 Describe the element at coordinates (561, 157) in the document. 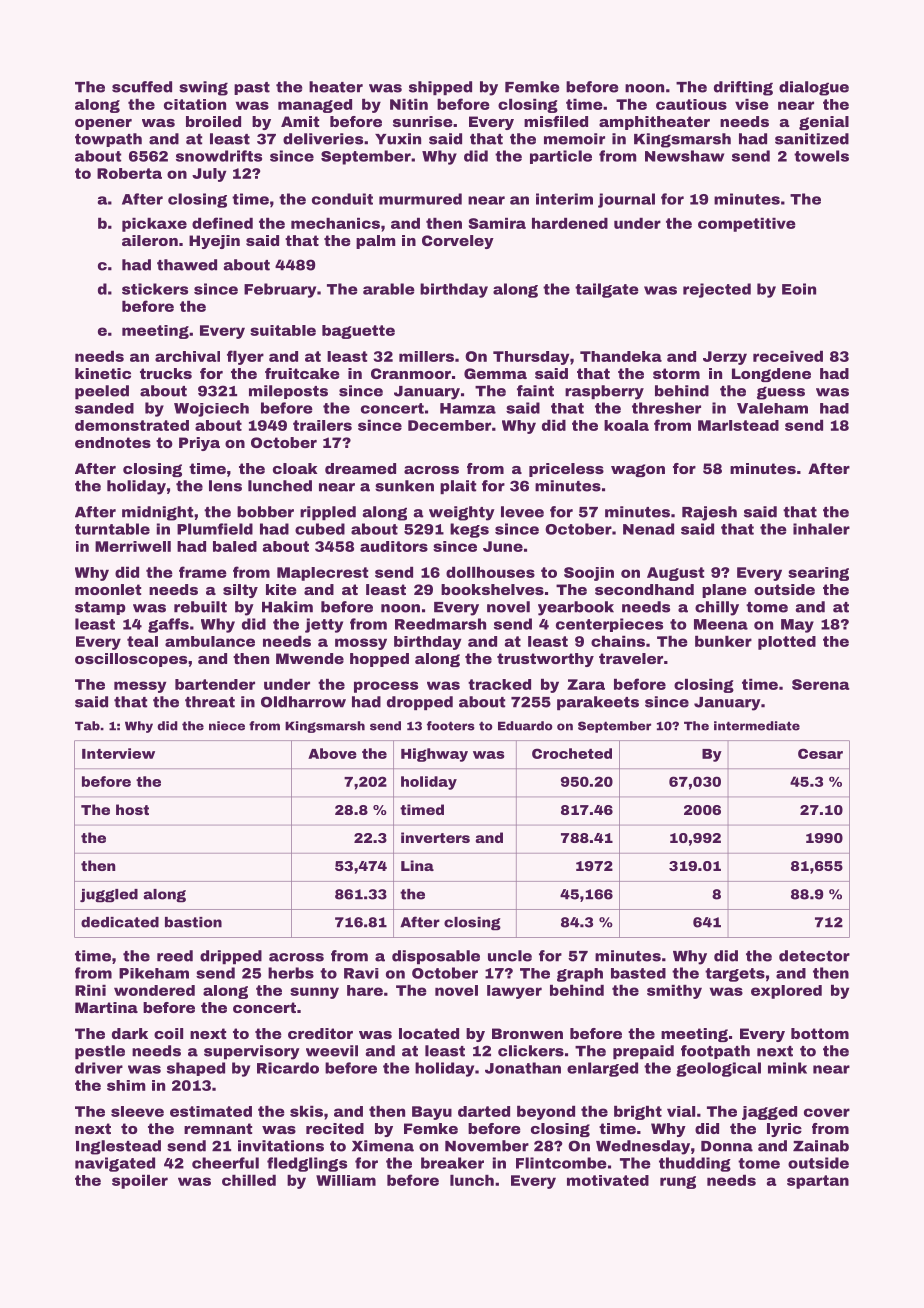

I see `particle` at that location.
